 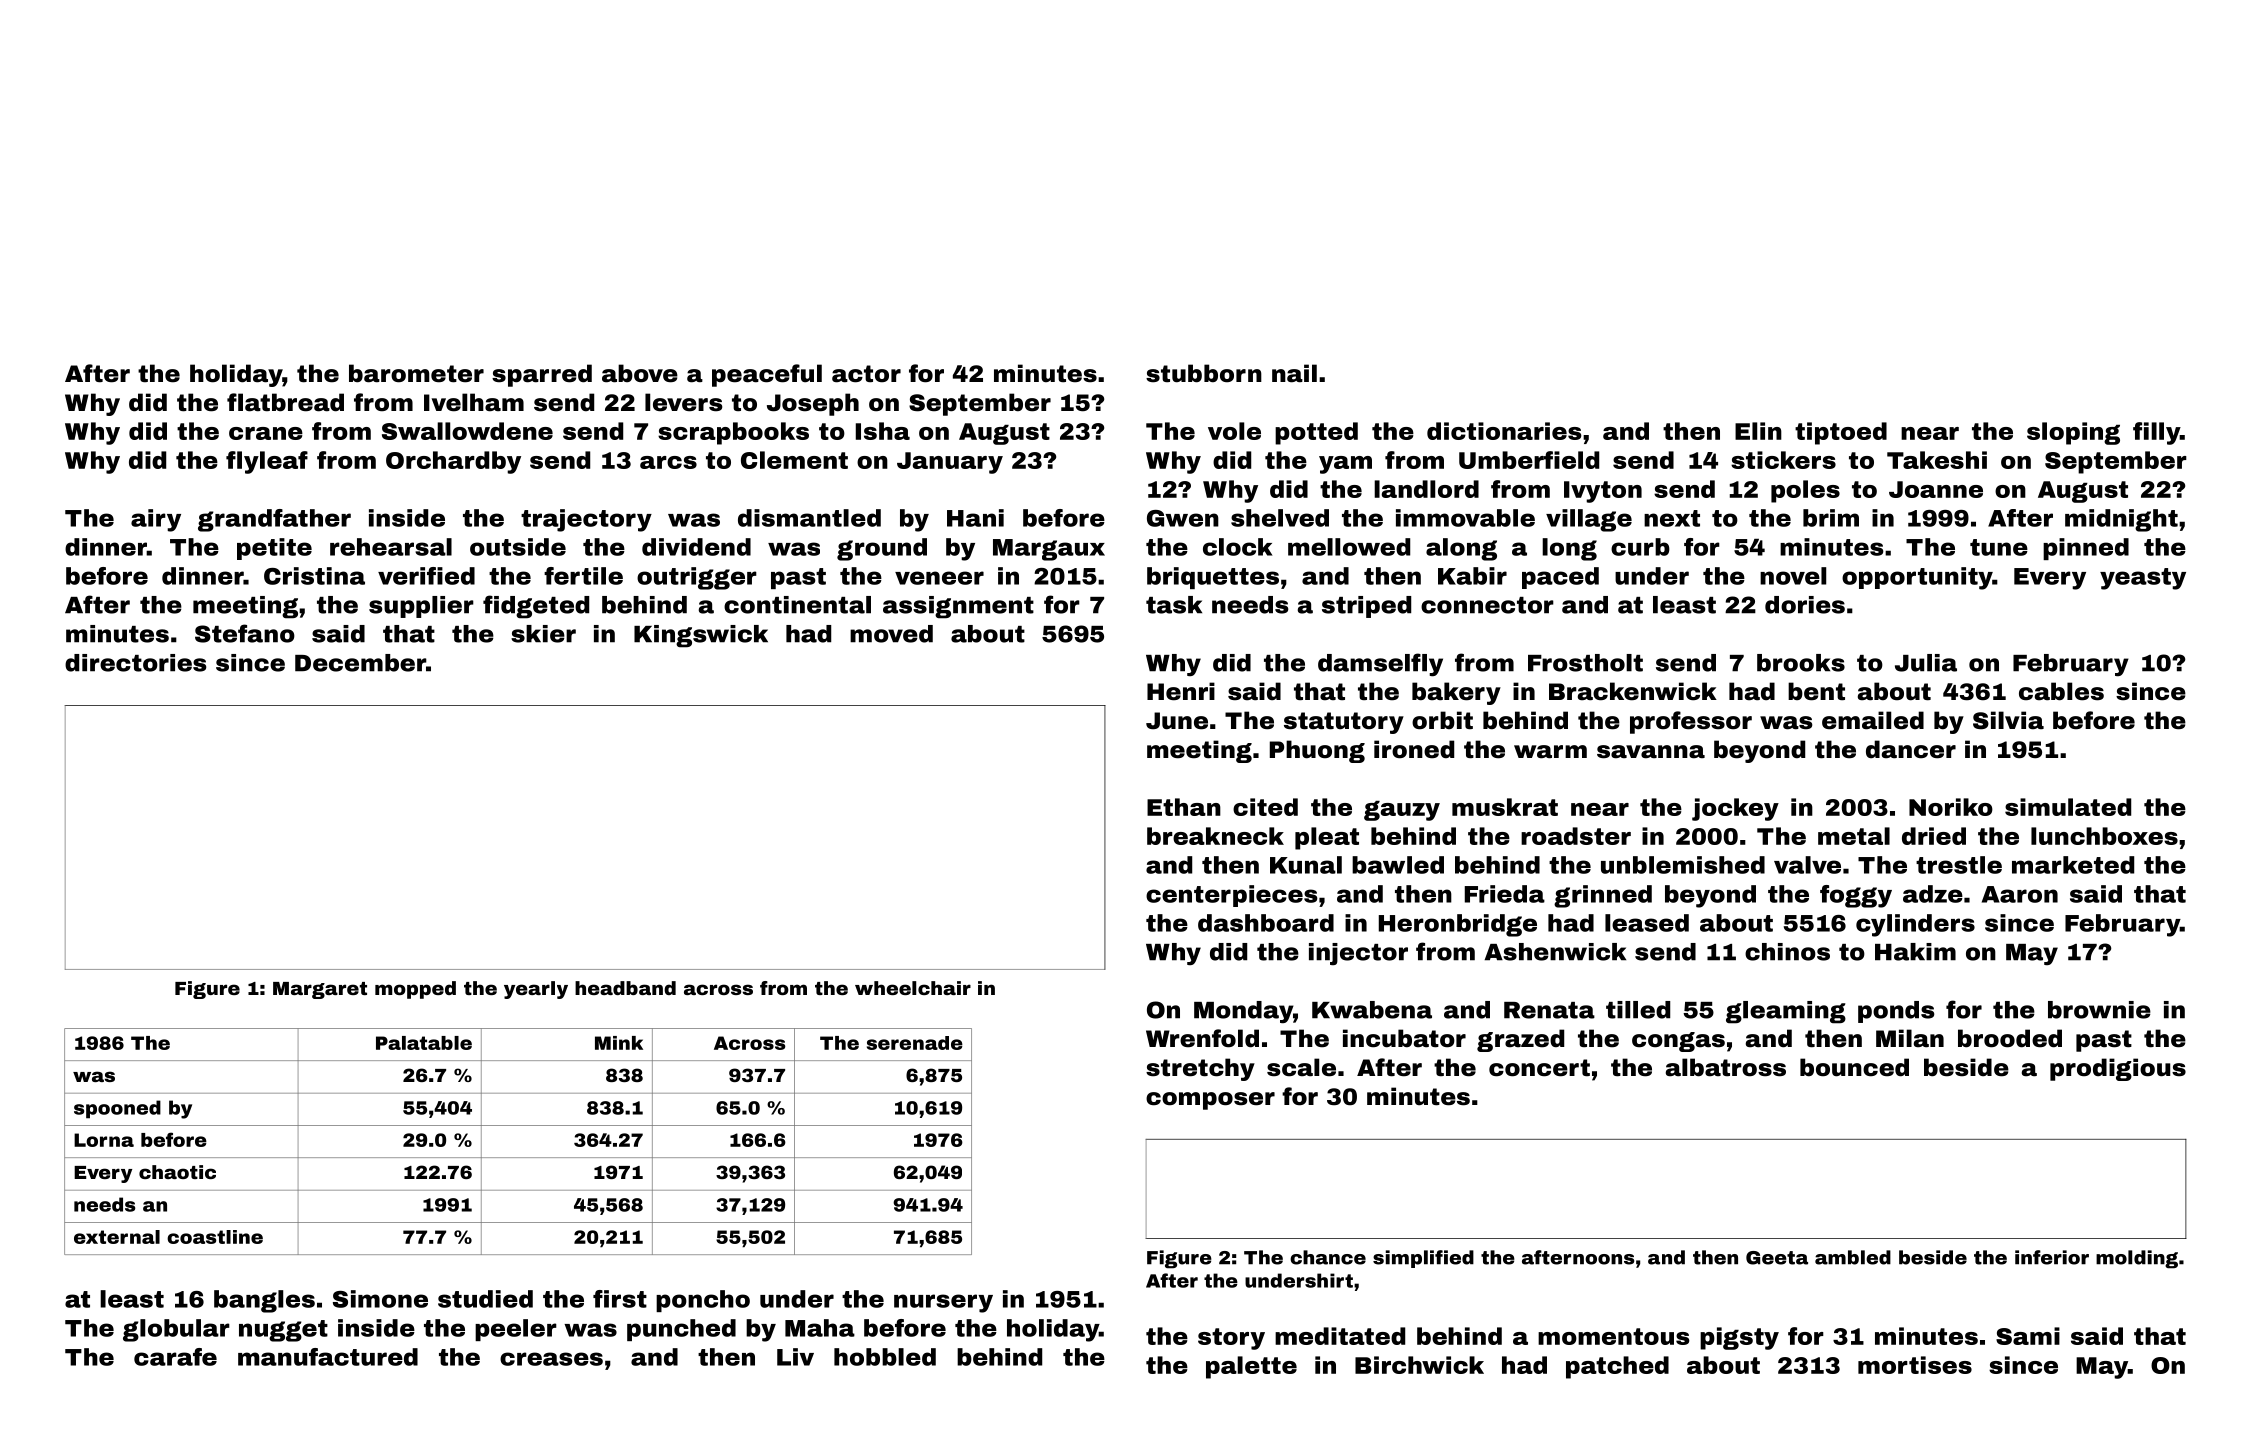 What do you see at coordinates (882, 549) in the document?
I see `ground` at bounding box center [882, 549].
